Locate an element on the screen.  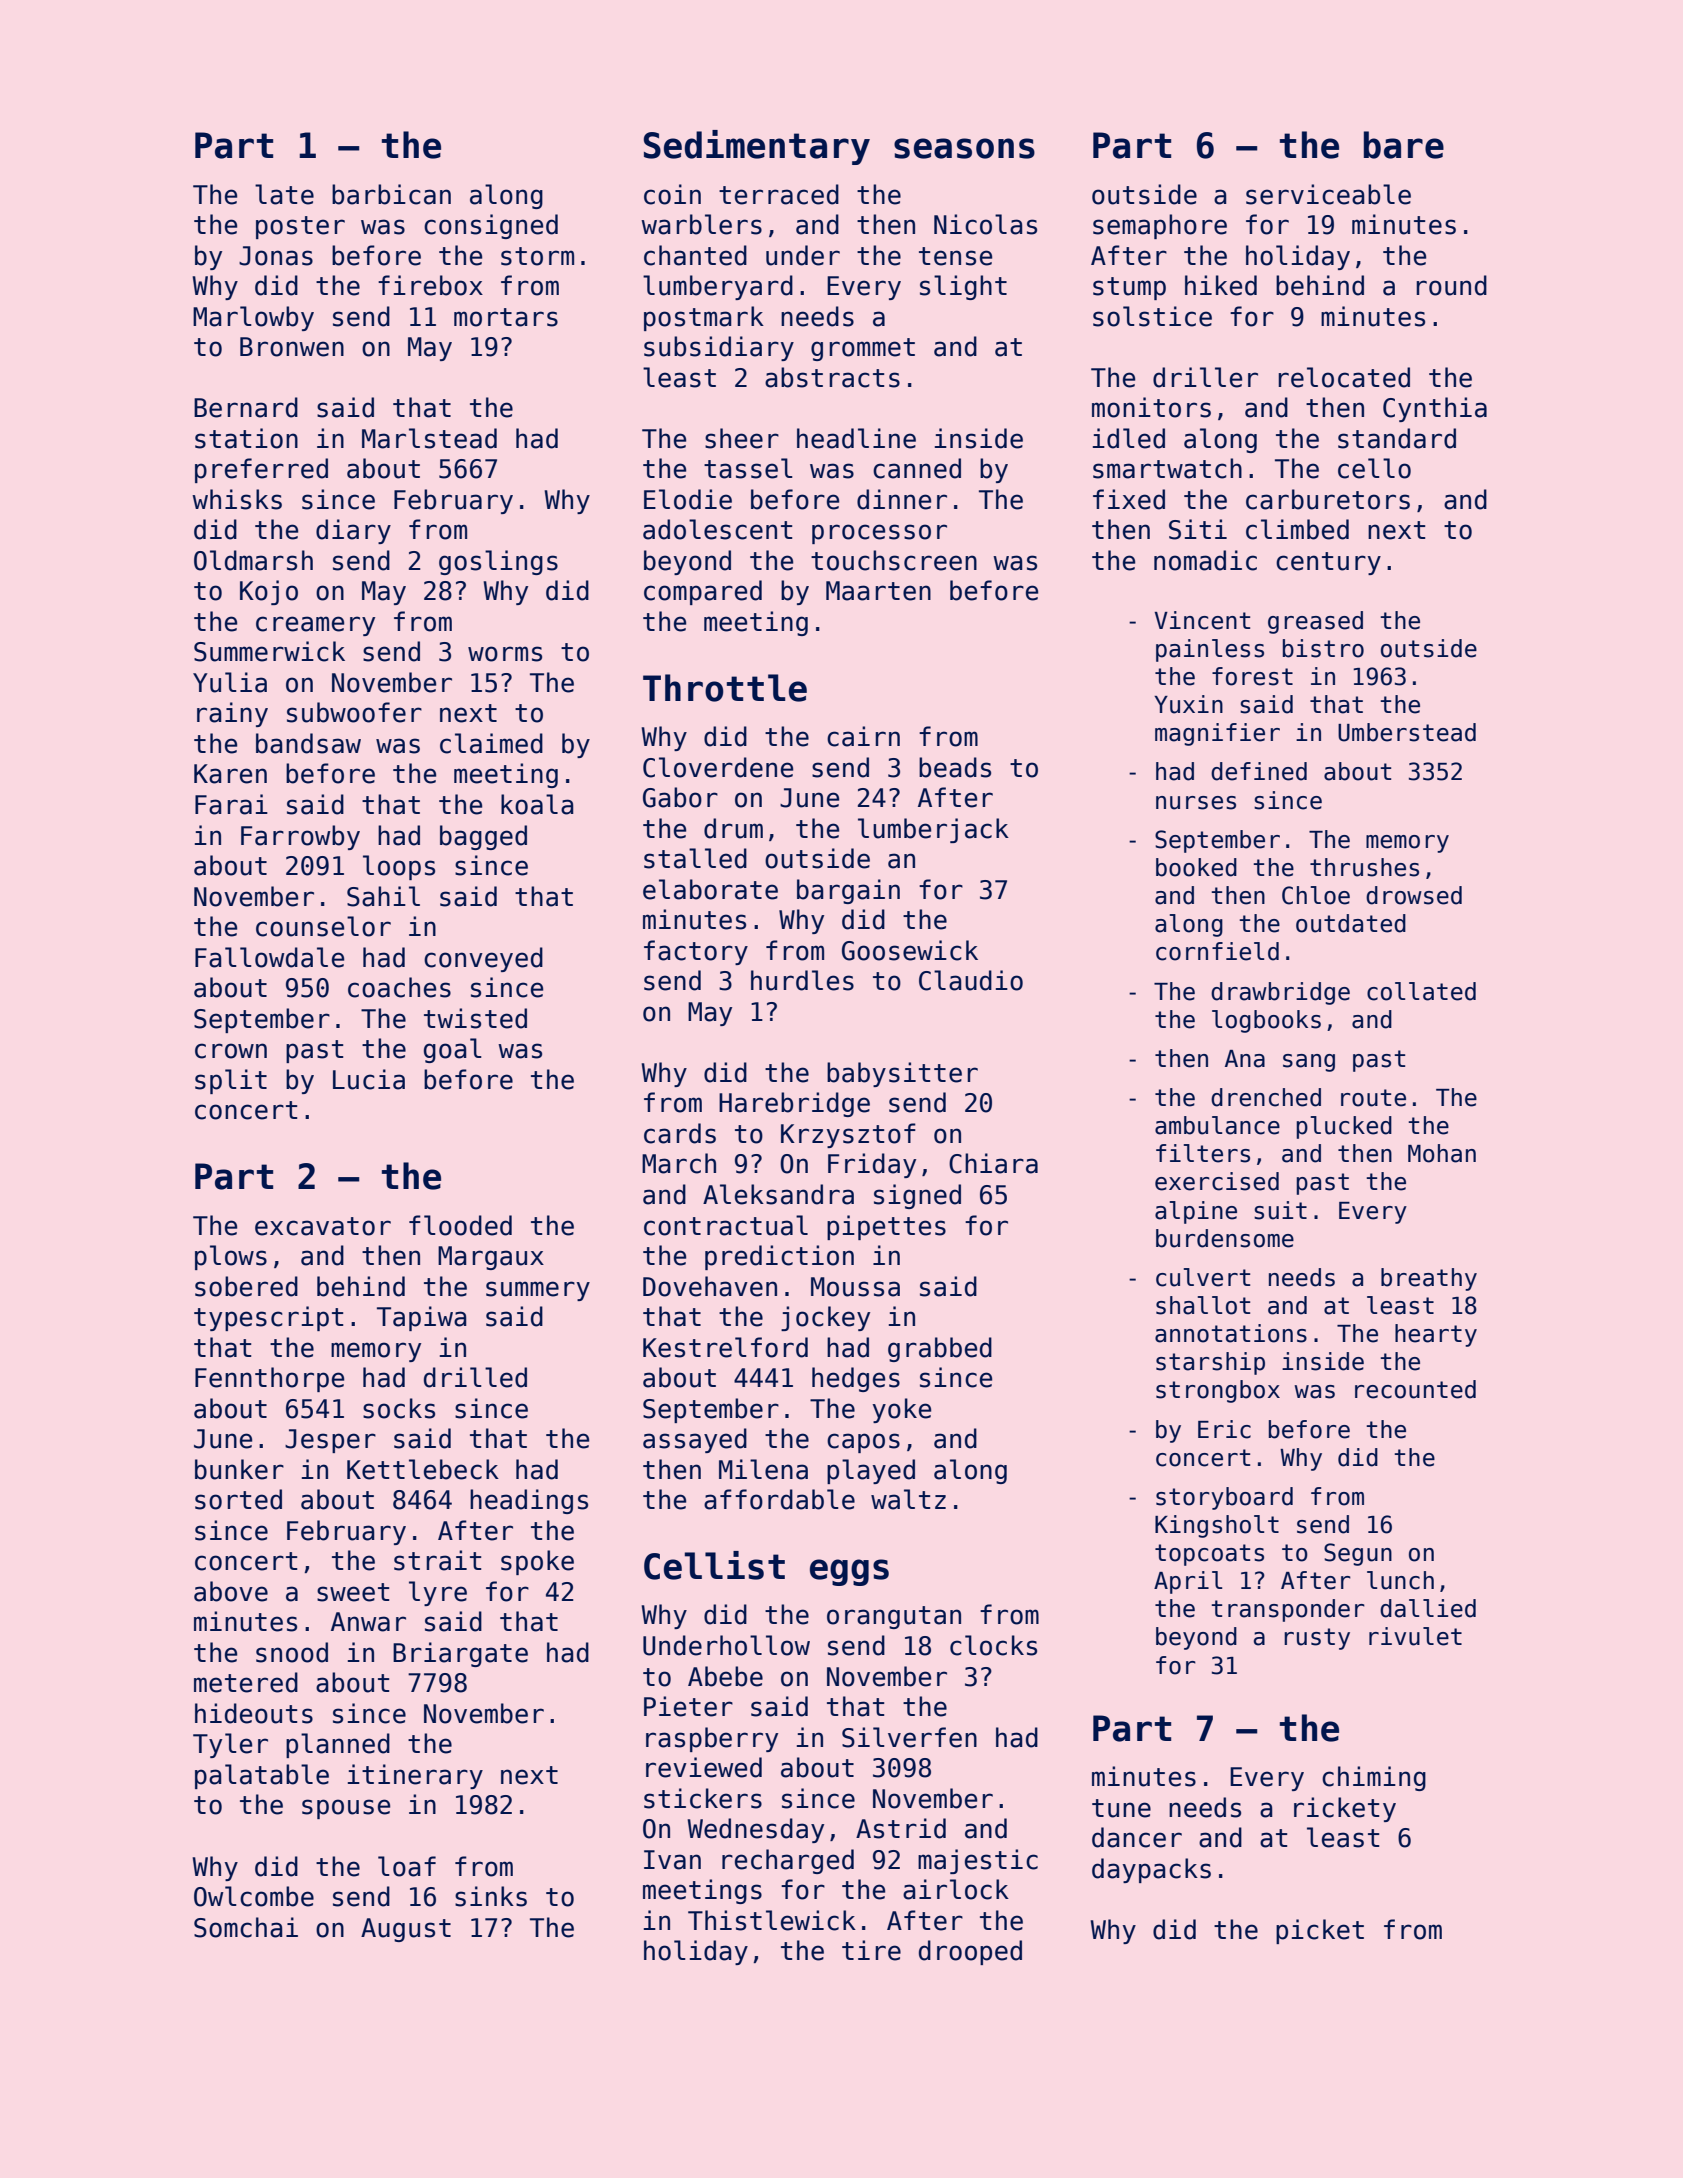
recounted is located at coordinates (1415, 1389).
